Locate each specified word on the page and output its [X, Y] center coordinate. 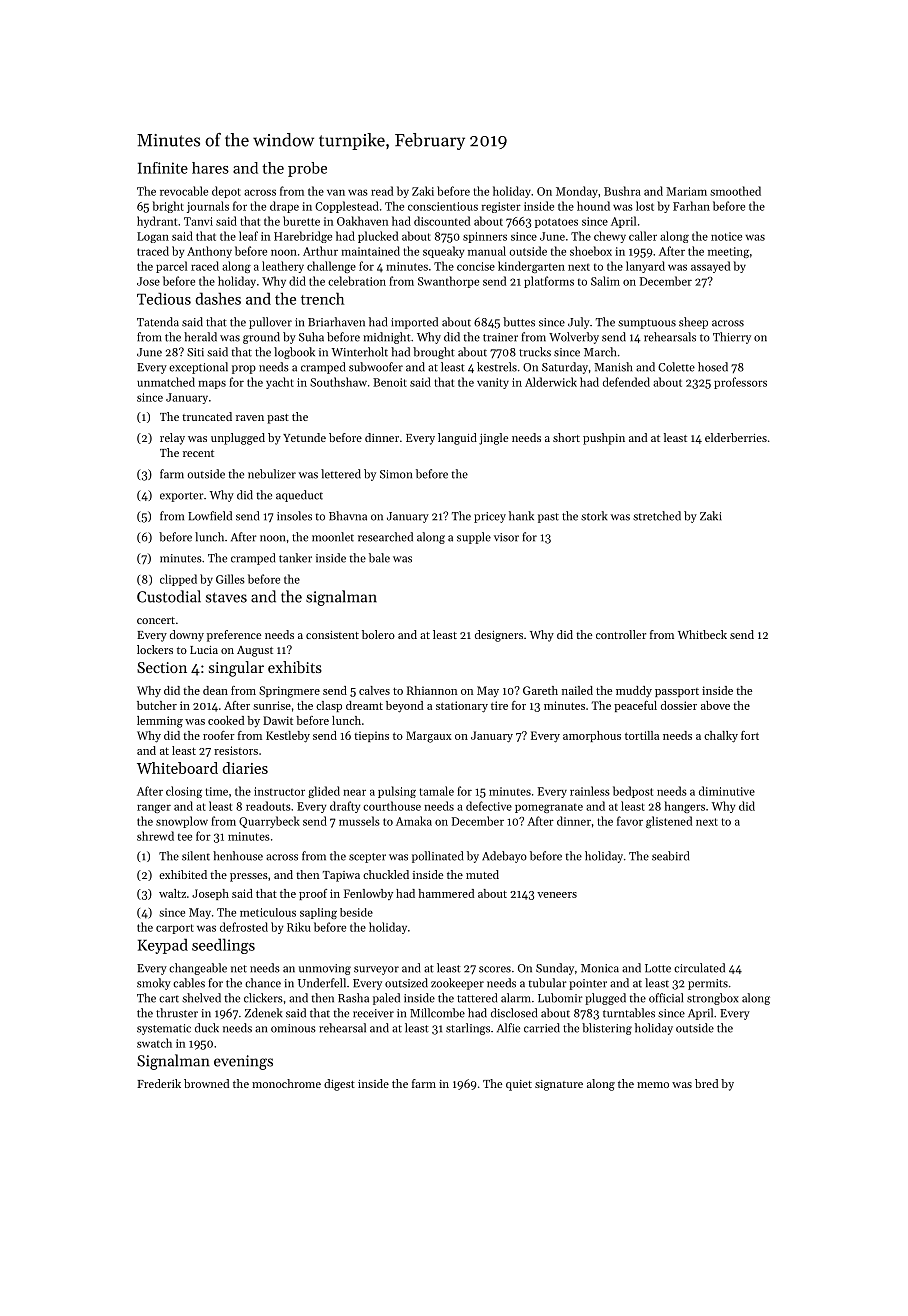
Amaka [414, 821]
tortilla [642, 735]
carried [542, 1028]
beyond [404, 707]
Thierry [732, 338]
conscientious [443, 206]
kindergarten [531, 267]
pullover [270, 323]
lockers [155, 649]
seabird [670, 856]
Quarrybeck [269, 822]
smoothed [735, 191]
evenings [243, 1062]
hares [210, 168]
